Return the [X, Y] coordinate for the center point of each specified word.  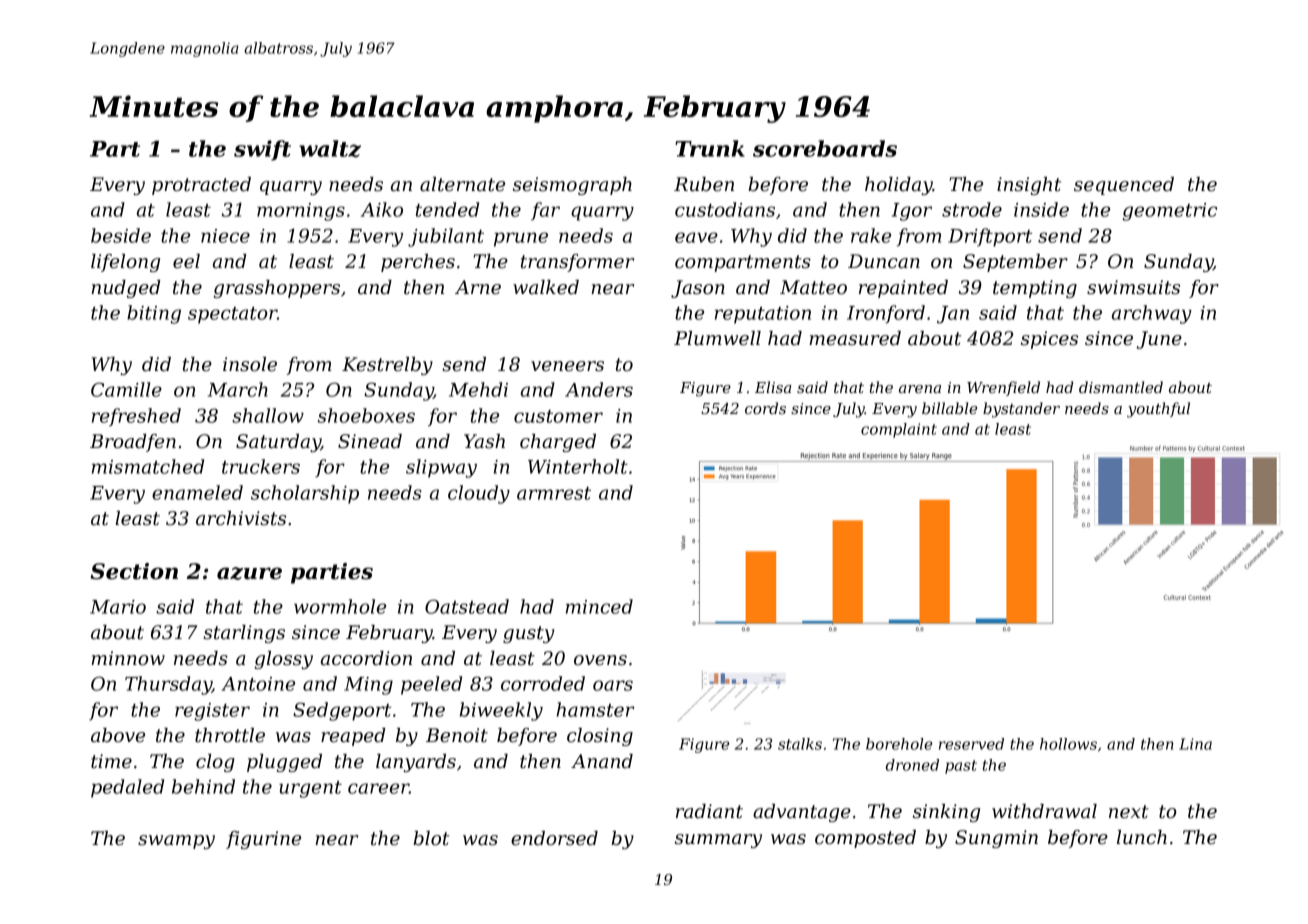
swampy [176, 842]
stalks [800, 744]
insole [250, 364]
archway [1152, 314]
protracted [201, 186]
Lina [1195, 744]
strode [972, 209]
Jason [698, 289]
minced [599, 606]
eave [696, 237]
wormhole [340, 606]
